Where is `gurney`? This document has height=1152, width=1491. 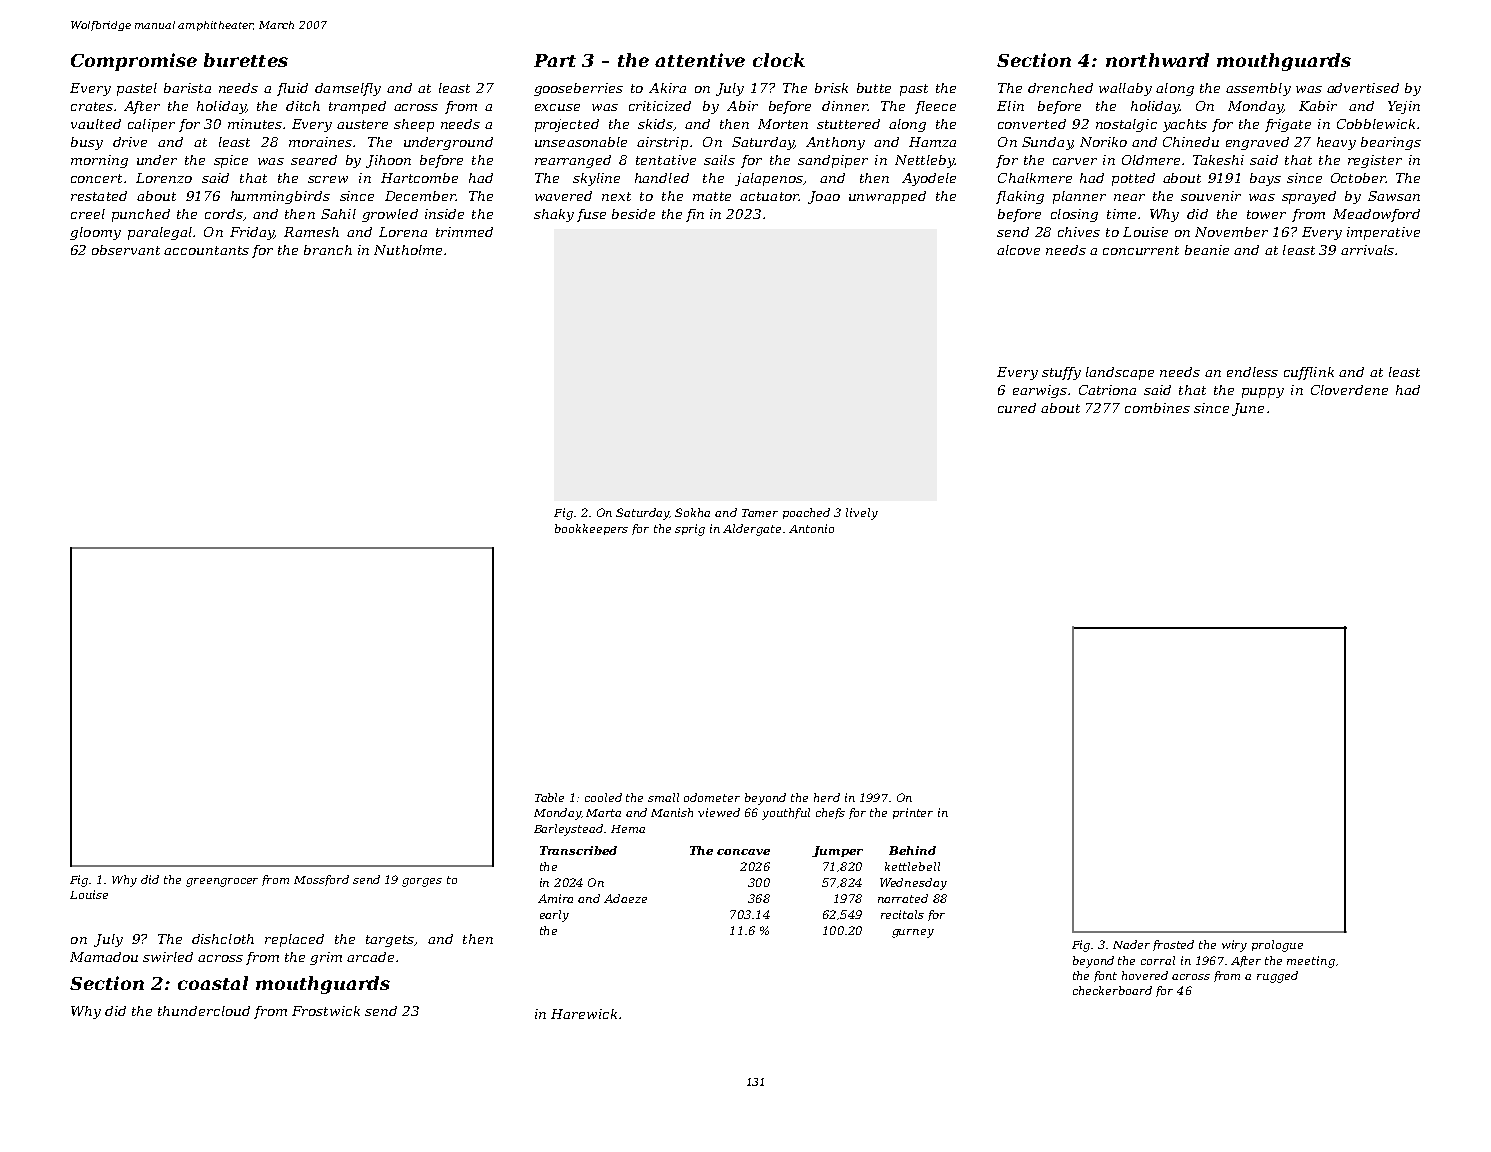
gurney is located at coordinates (913, 933).
